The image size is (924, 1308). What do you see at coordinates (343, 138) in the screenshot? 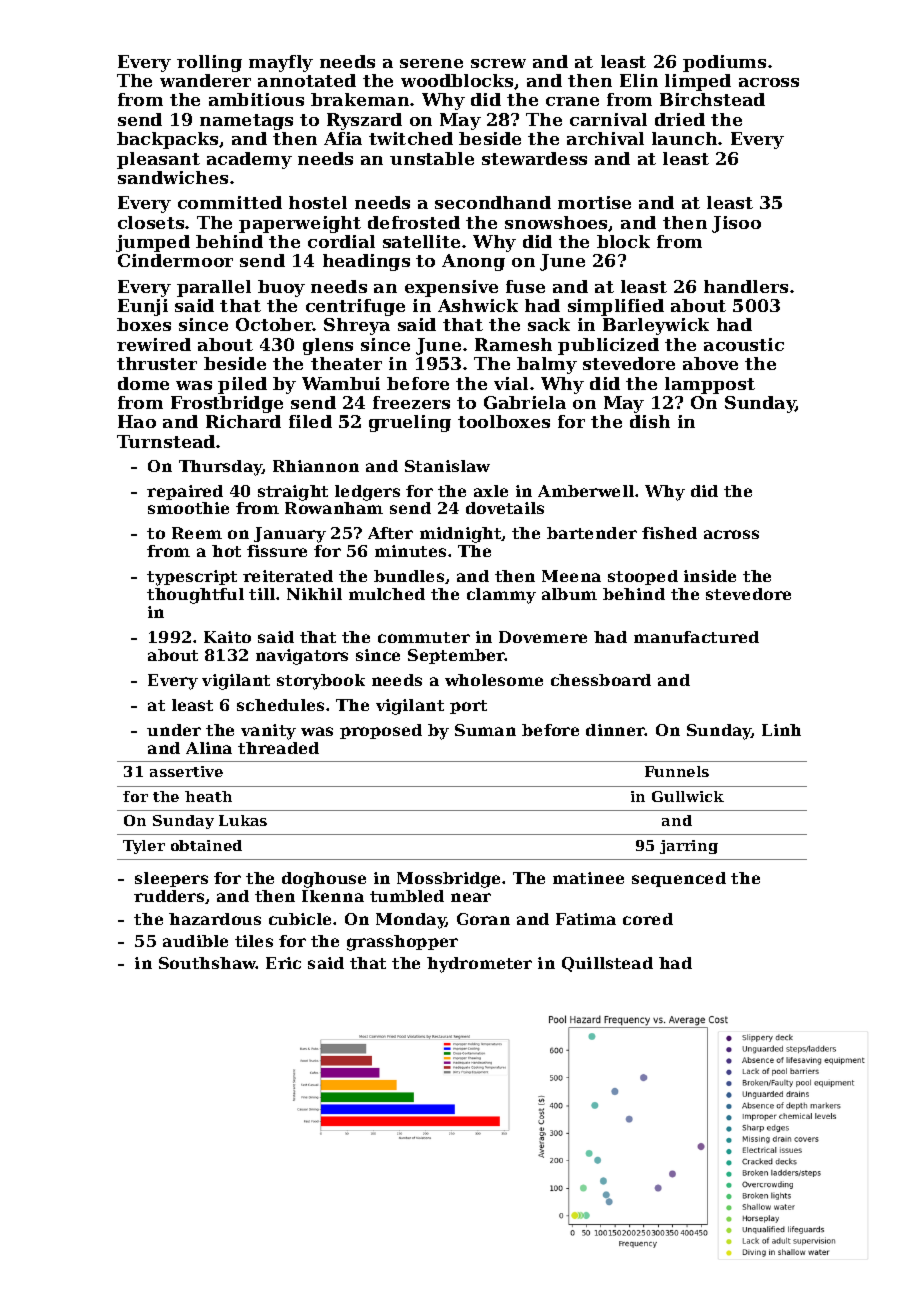
I see `Afia` at bounding box center [343, 138].
